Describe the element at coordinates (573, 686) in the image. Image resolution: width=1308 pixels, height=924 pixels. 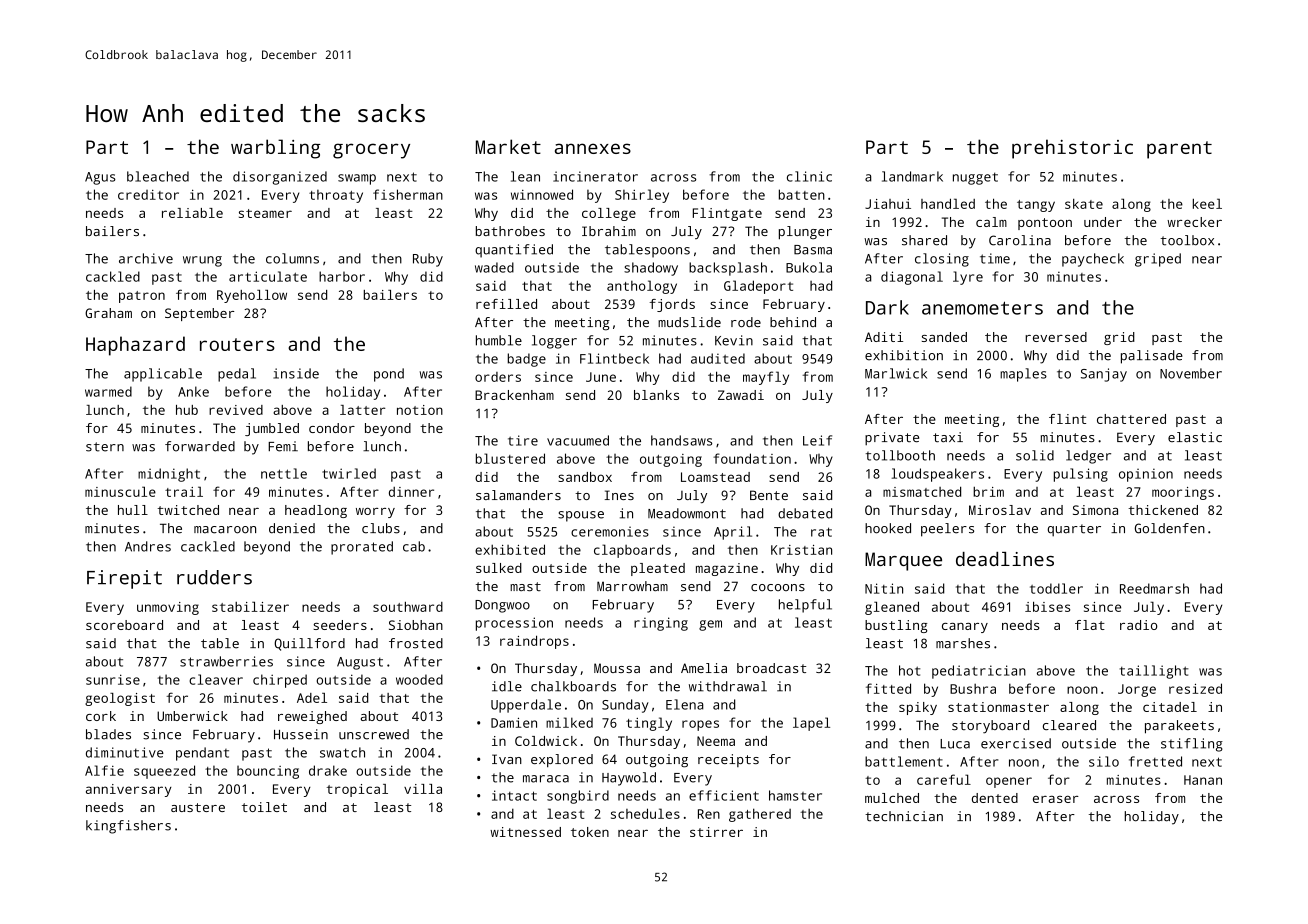
I see `chalkboards` at that location.
